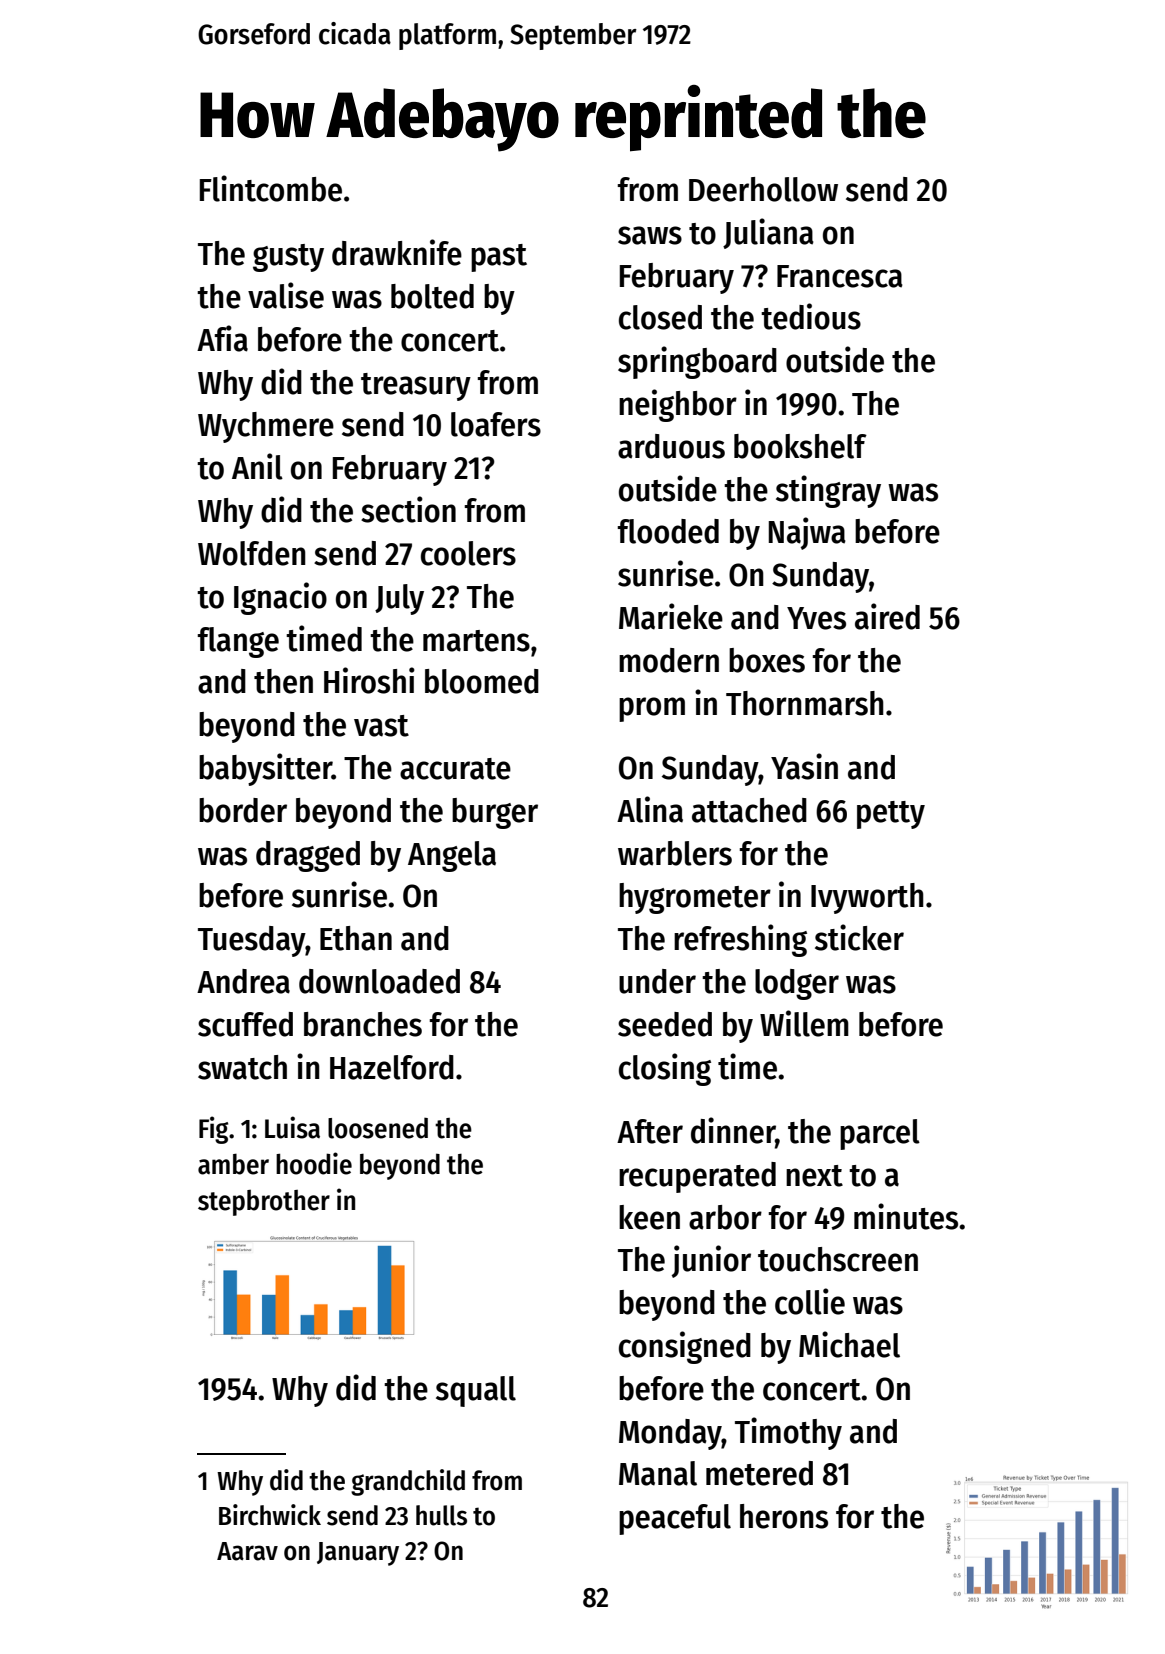 Image resolution: width=1165 pixels, height=1654 pixels. What do you see at coordinates (408, 1482) in the screenshot?
I see `grandchild` at bounding box center [408, 1482].
